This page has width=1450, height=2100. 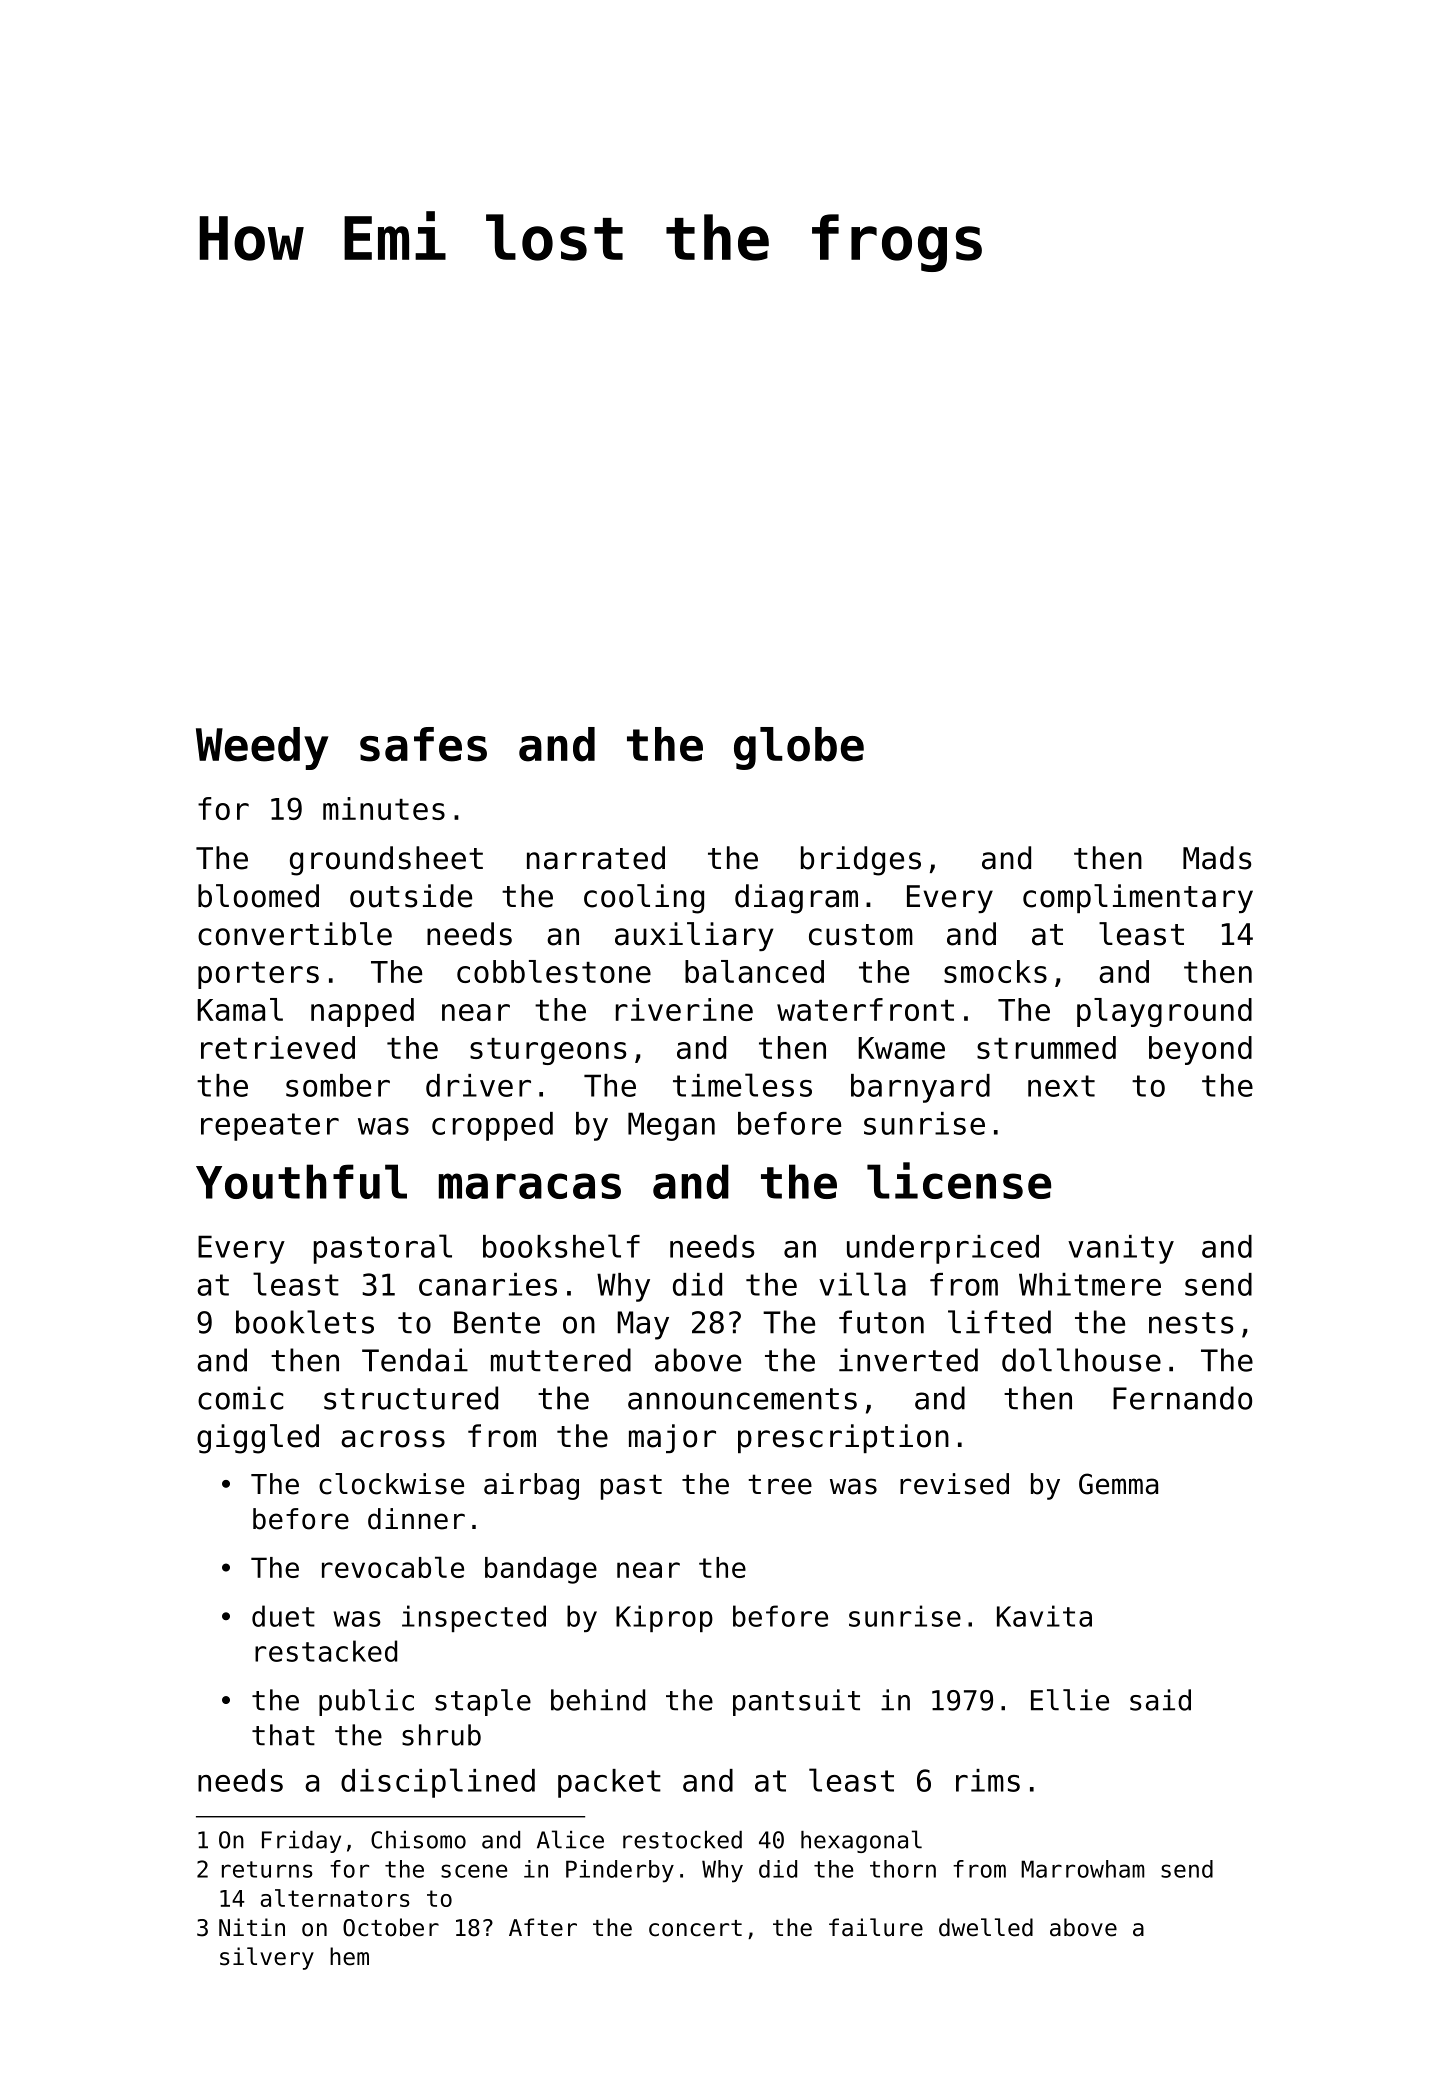 What do you see at coordinates (531, 1486) in the page?
I see `airbag` at bounding box center [531, 1486].
